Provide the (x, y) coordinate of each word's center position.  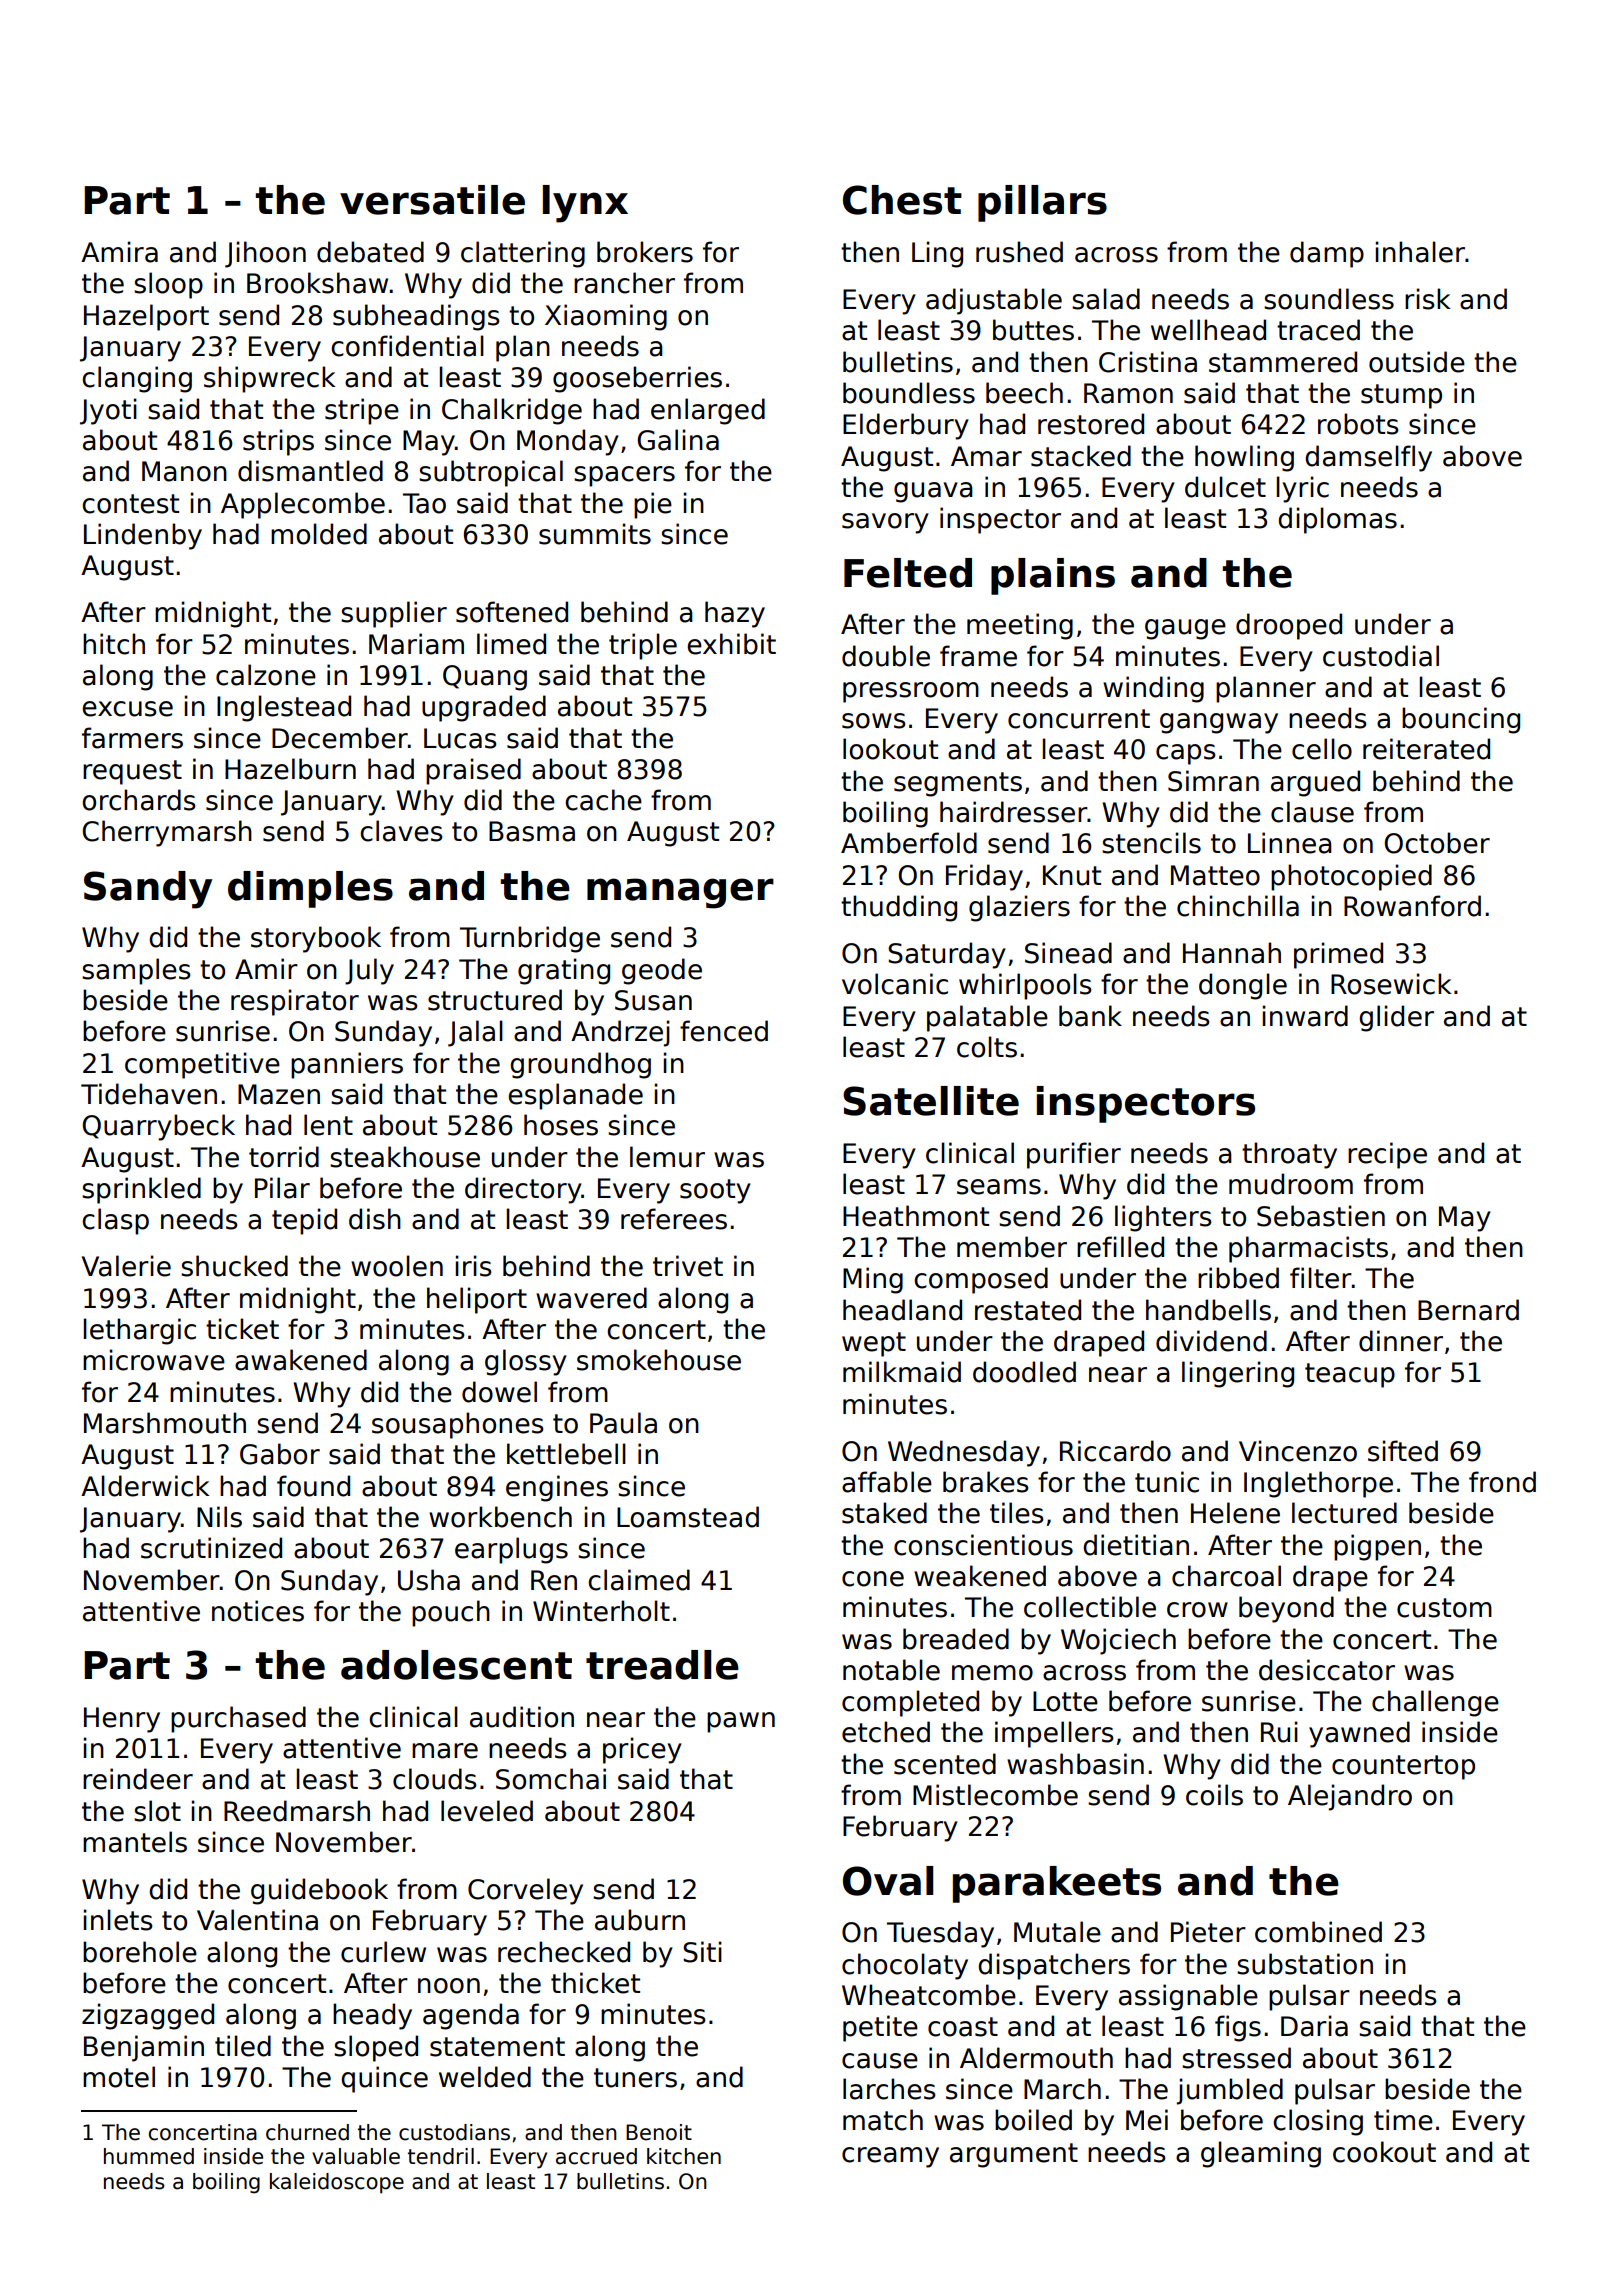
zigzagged (148, 2016)
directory (523, 1190)
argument (1014, 2155)
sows (874, 721)
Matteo (1215, 875)
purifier (1074, 1155)
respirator (295, 1002)
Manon (184, 471)
